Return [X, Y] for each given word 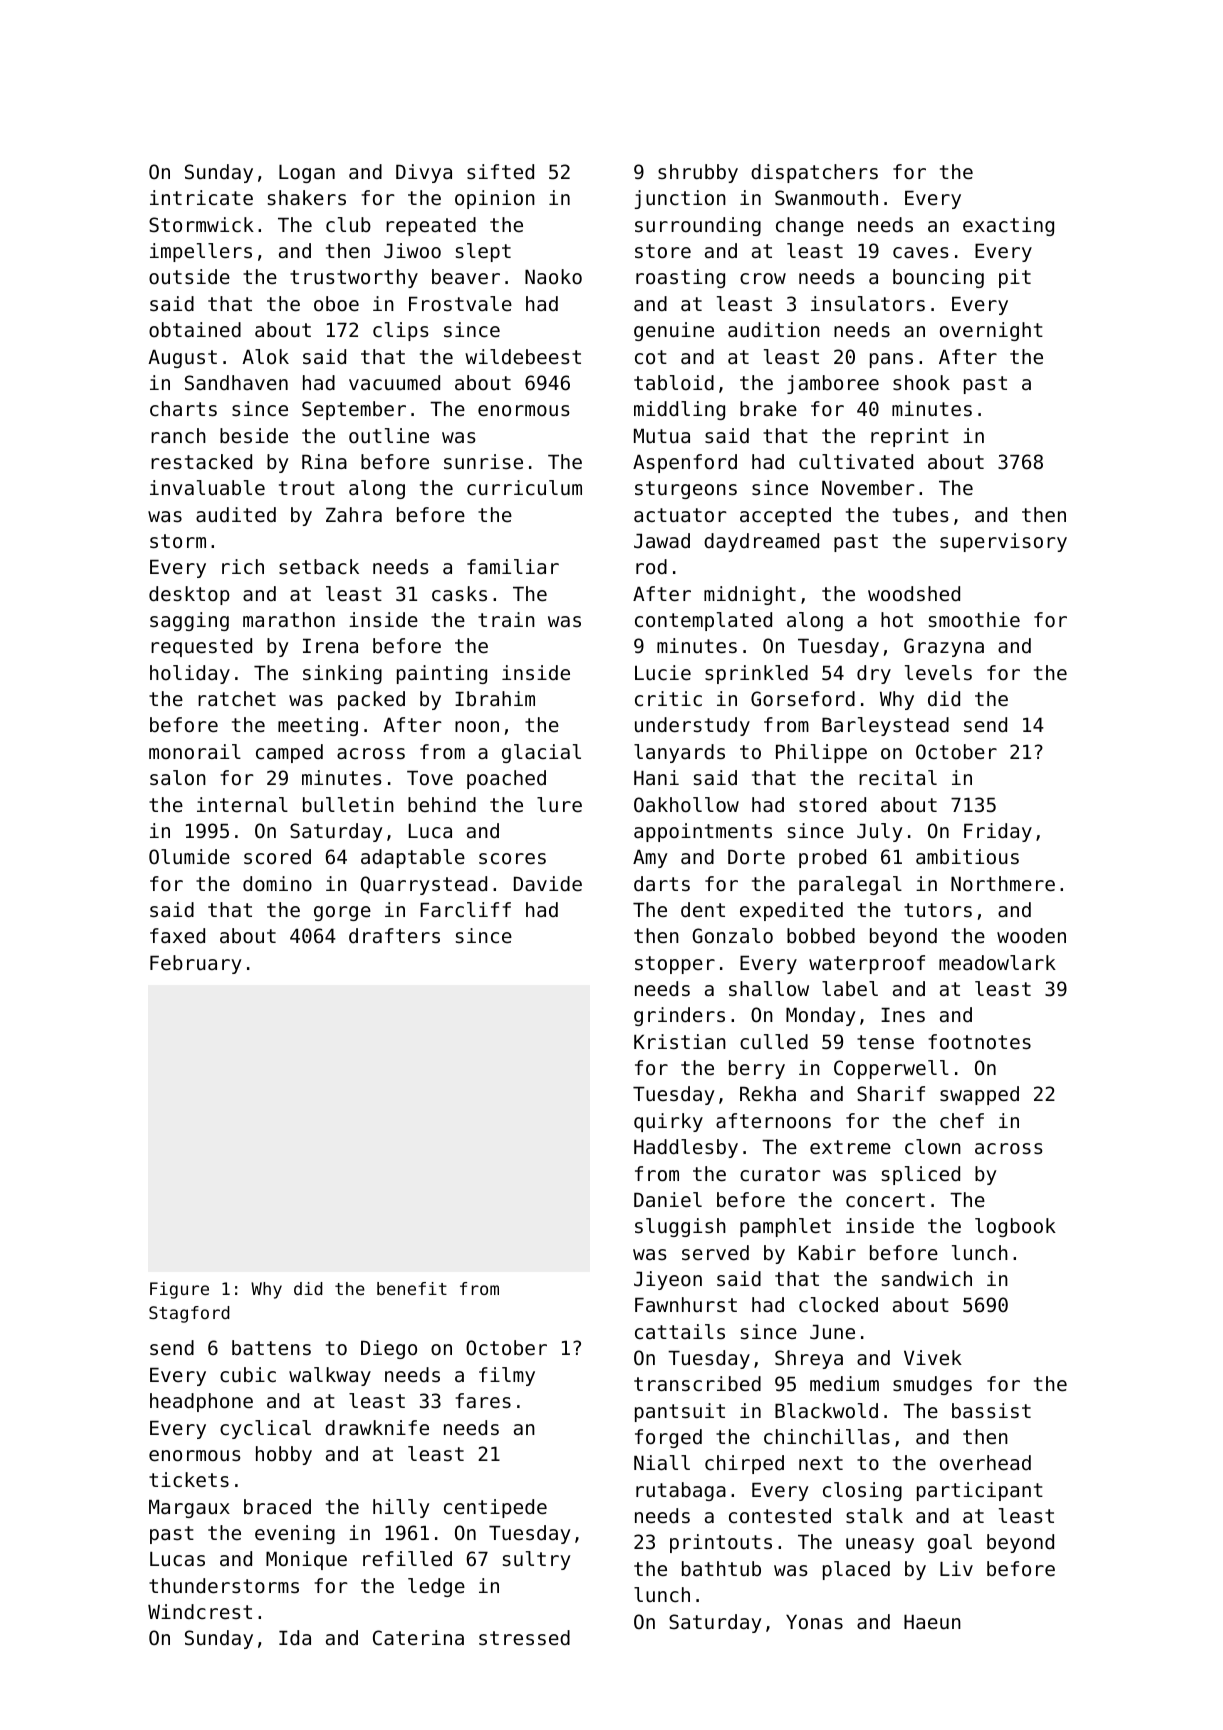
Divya [424, 173]
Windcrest [200, 1612]
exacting [1008, 226]
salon [178, 778]
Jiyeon [668, 1280]
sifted [500, 172]
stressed [524, 1638]
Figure [179, 1290]
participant [980, 1491]
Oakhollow [686, 804]
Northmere [1003, 884]
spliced [921, 1175]
